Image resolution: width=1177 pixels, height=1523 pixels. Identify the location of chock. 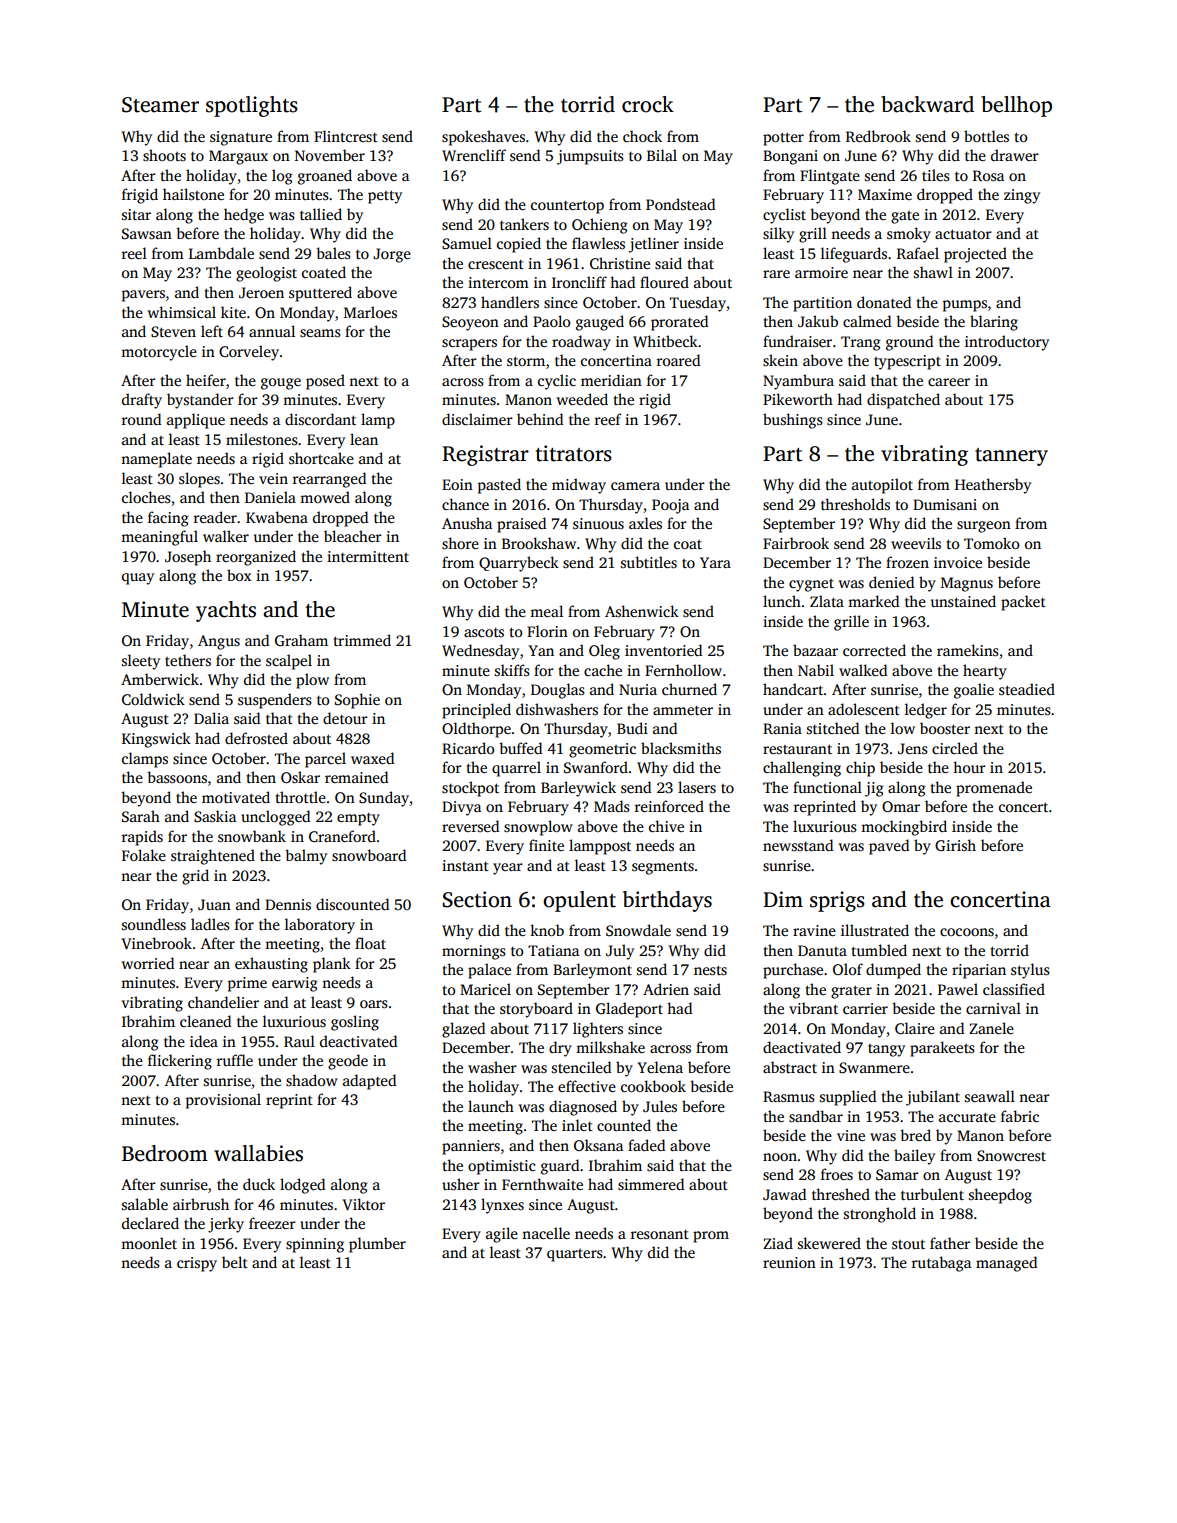
(642, 136).
